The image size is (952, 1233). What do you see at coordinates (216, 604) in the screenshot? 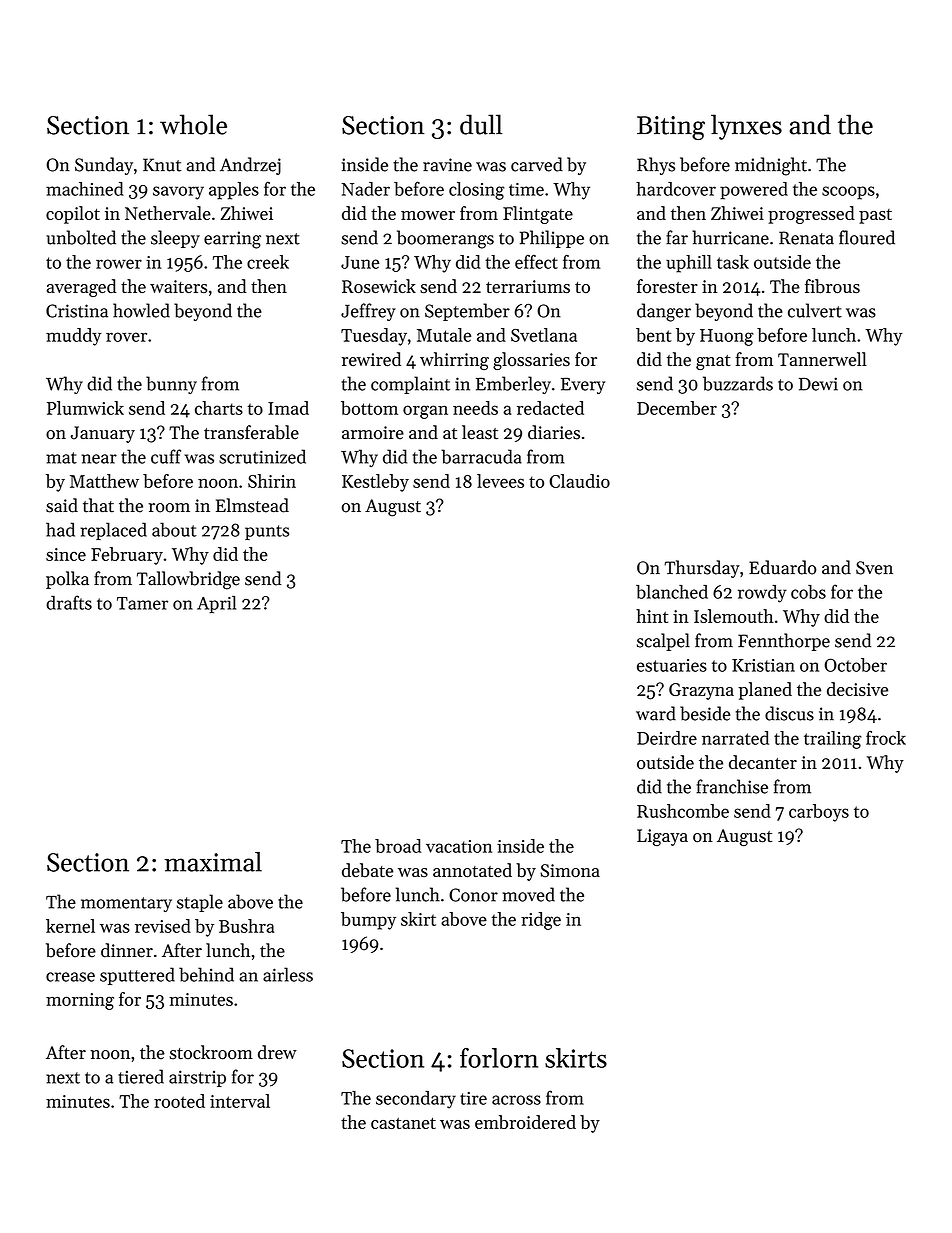
I see `April` at bounding box center [216, 604].
